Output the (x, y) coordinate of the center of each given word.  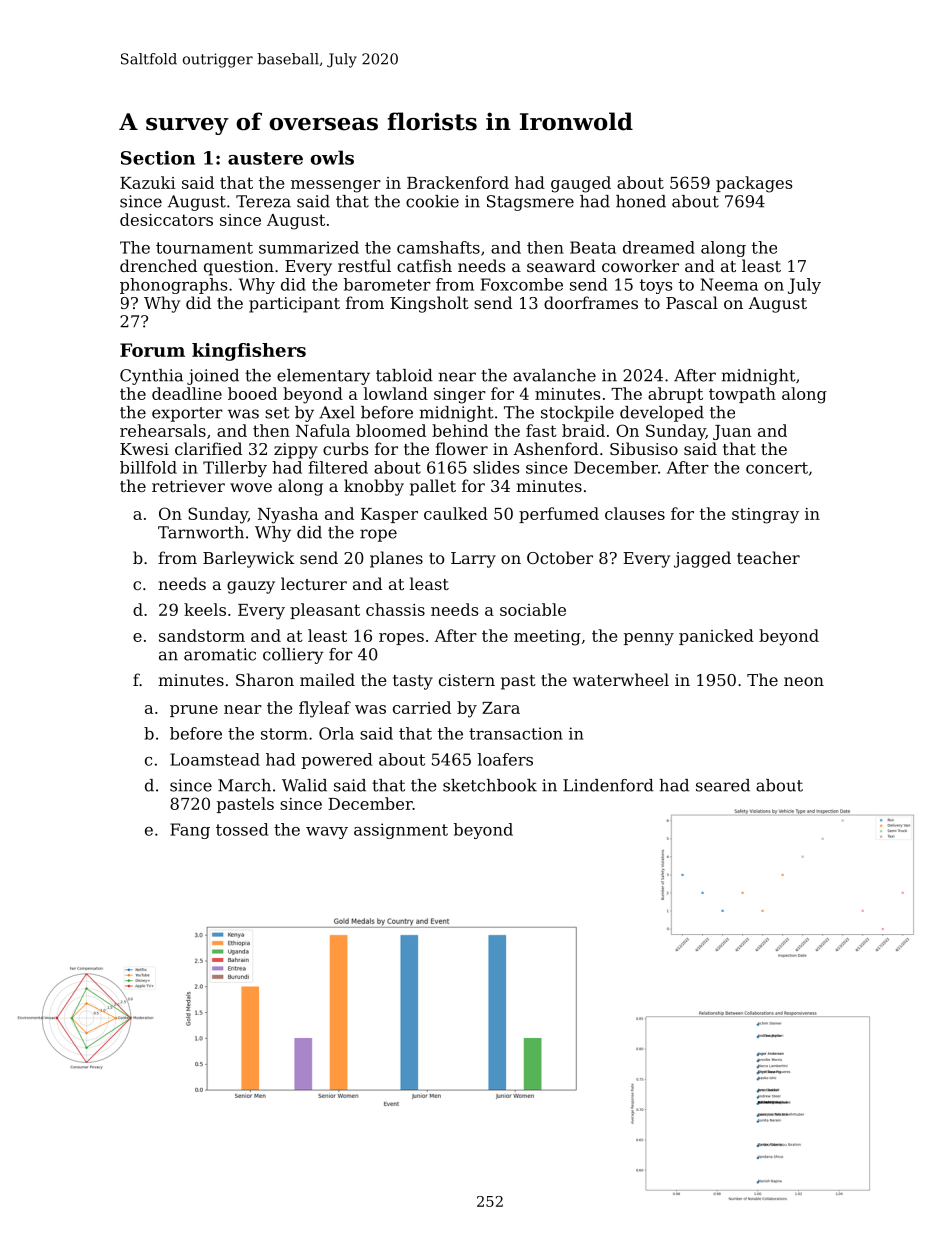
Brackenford (458, 182)
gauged (581, 184)
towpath (742, 395)
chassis (395, 609)
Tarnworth (201, 532)
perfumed (559, 515)
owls (332, 157)
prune (194, 711)
